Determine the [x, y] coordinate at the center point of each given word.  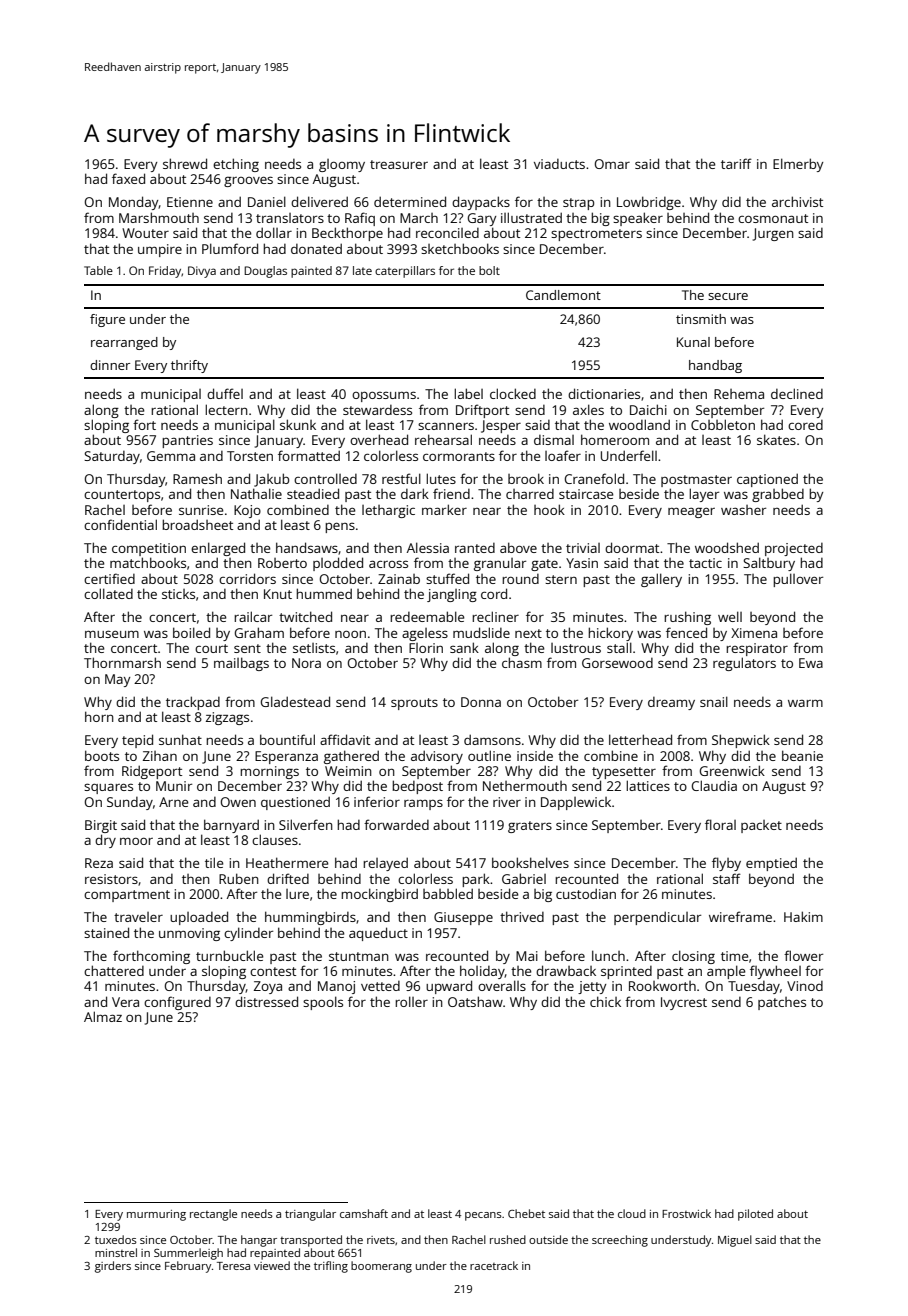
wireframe [740, 916]
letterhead [640, 739]
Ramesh [197, 478]
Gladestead [295, 701]
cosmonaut [773, 218]
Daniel [267, 201]
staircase [586, 494]
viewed [272, 1265]
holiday [482, 972]
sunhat [180, 739]
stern [561, 579]
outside [548, 1239]
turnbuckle [229, 955]
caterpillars [405, 272]
